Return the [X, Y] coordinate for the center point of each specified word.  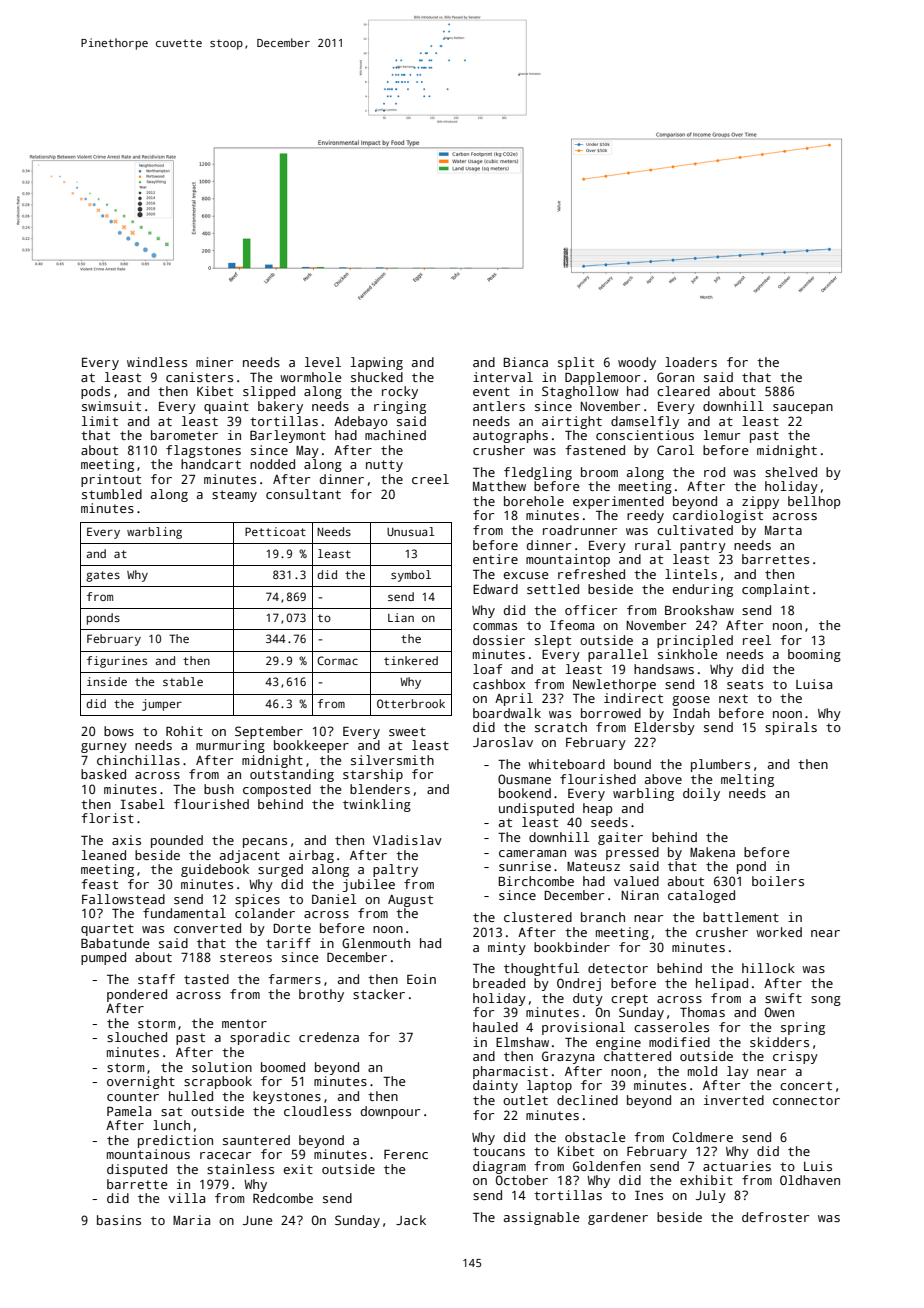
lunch [171, 1125]
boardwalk [507, 713]
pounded [177, 841]
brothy [321, 995]
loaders [691, 362]
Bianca [525, 362]
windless [157, 362]
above [663, 779]
